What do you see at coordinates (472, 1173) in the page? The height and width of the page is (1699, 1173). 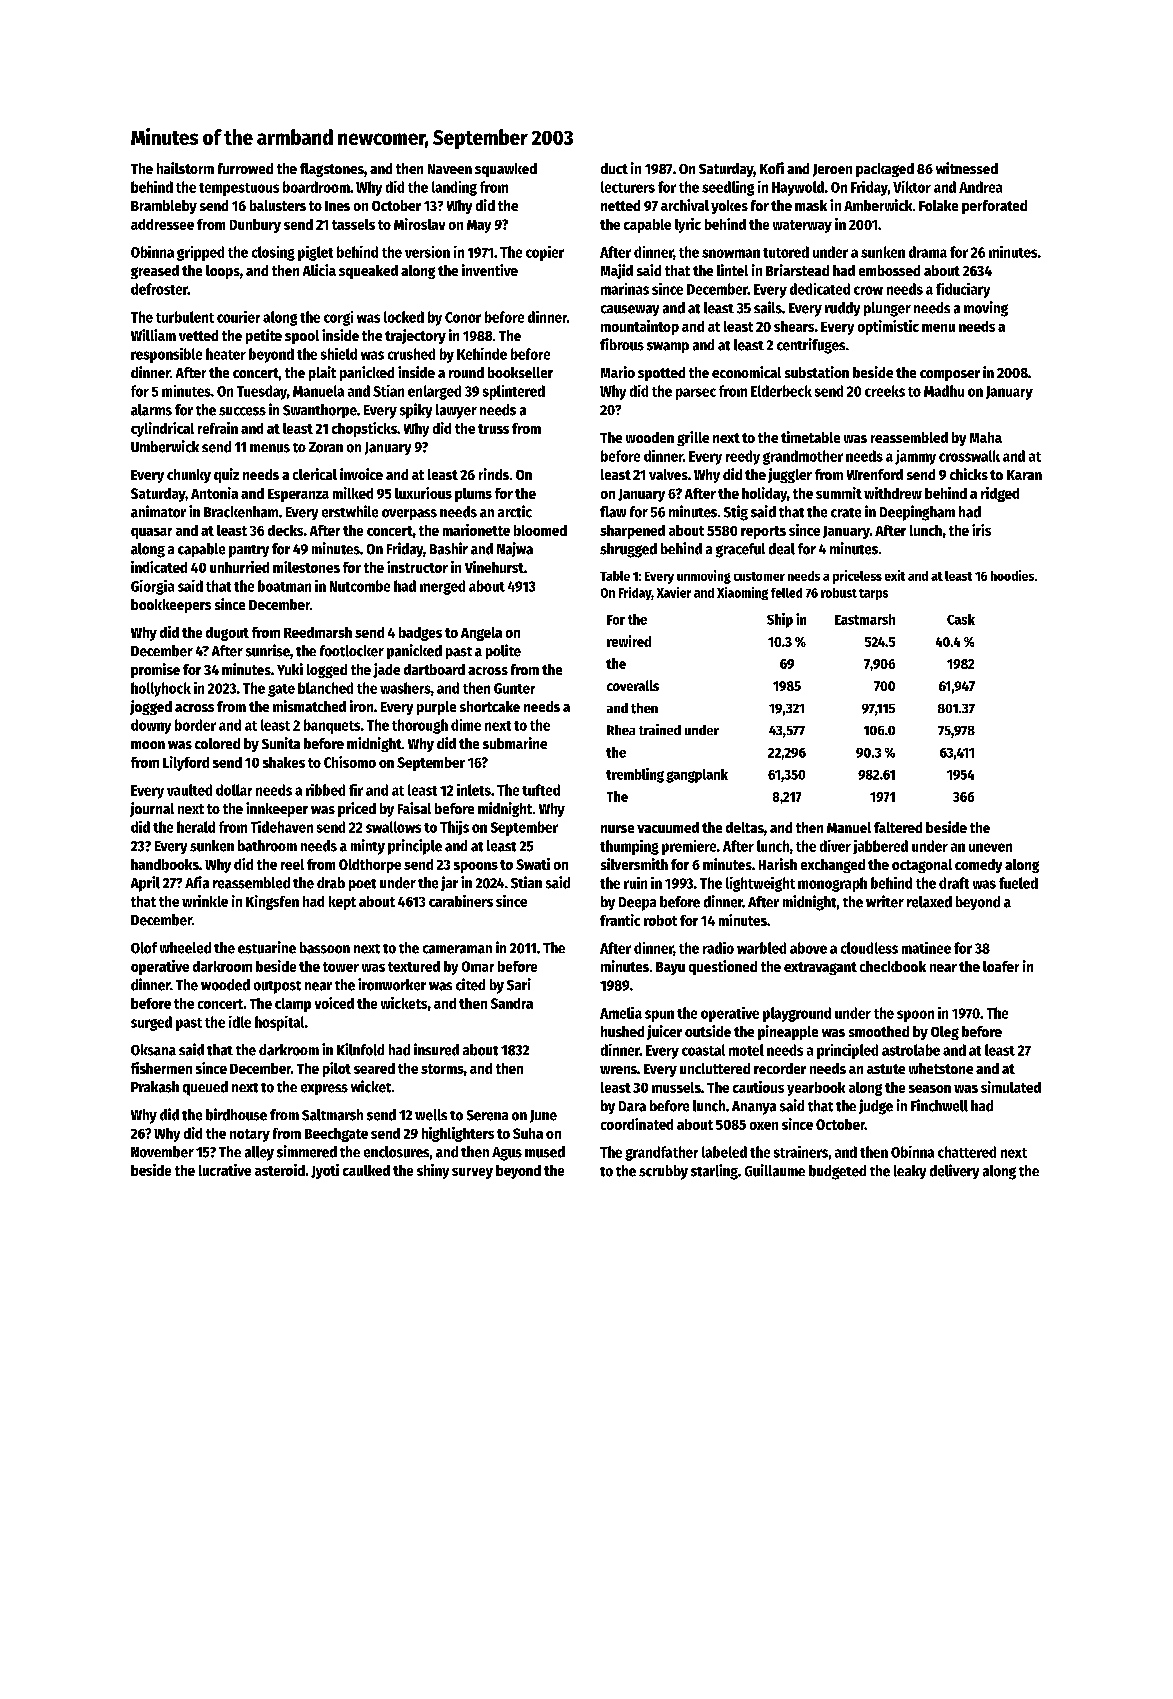 I see `survey` at bounding box center [472, 1173].
